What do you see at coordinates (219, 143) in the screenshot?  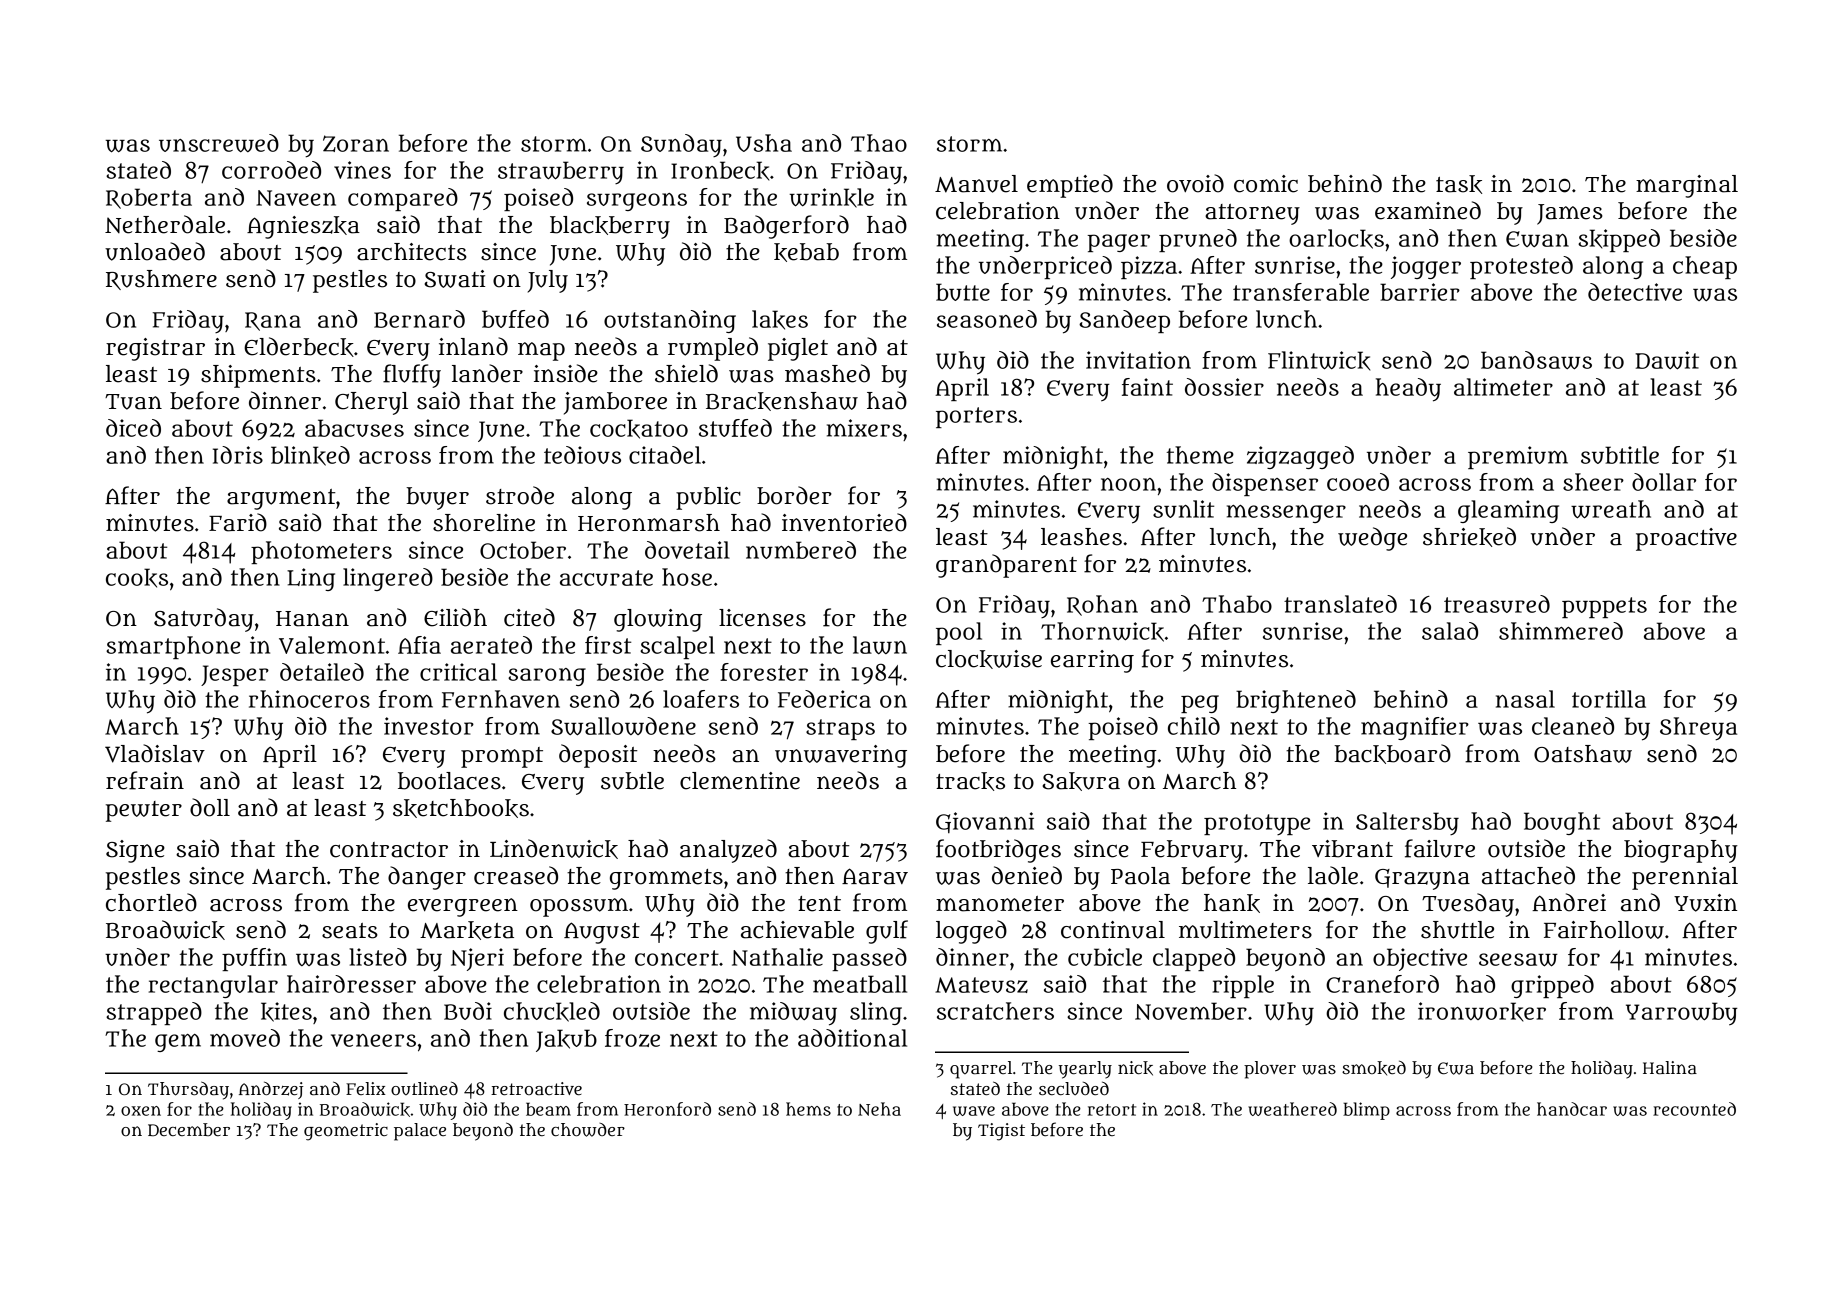 I see `unscrewed` at bounding box center [219, 143].
